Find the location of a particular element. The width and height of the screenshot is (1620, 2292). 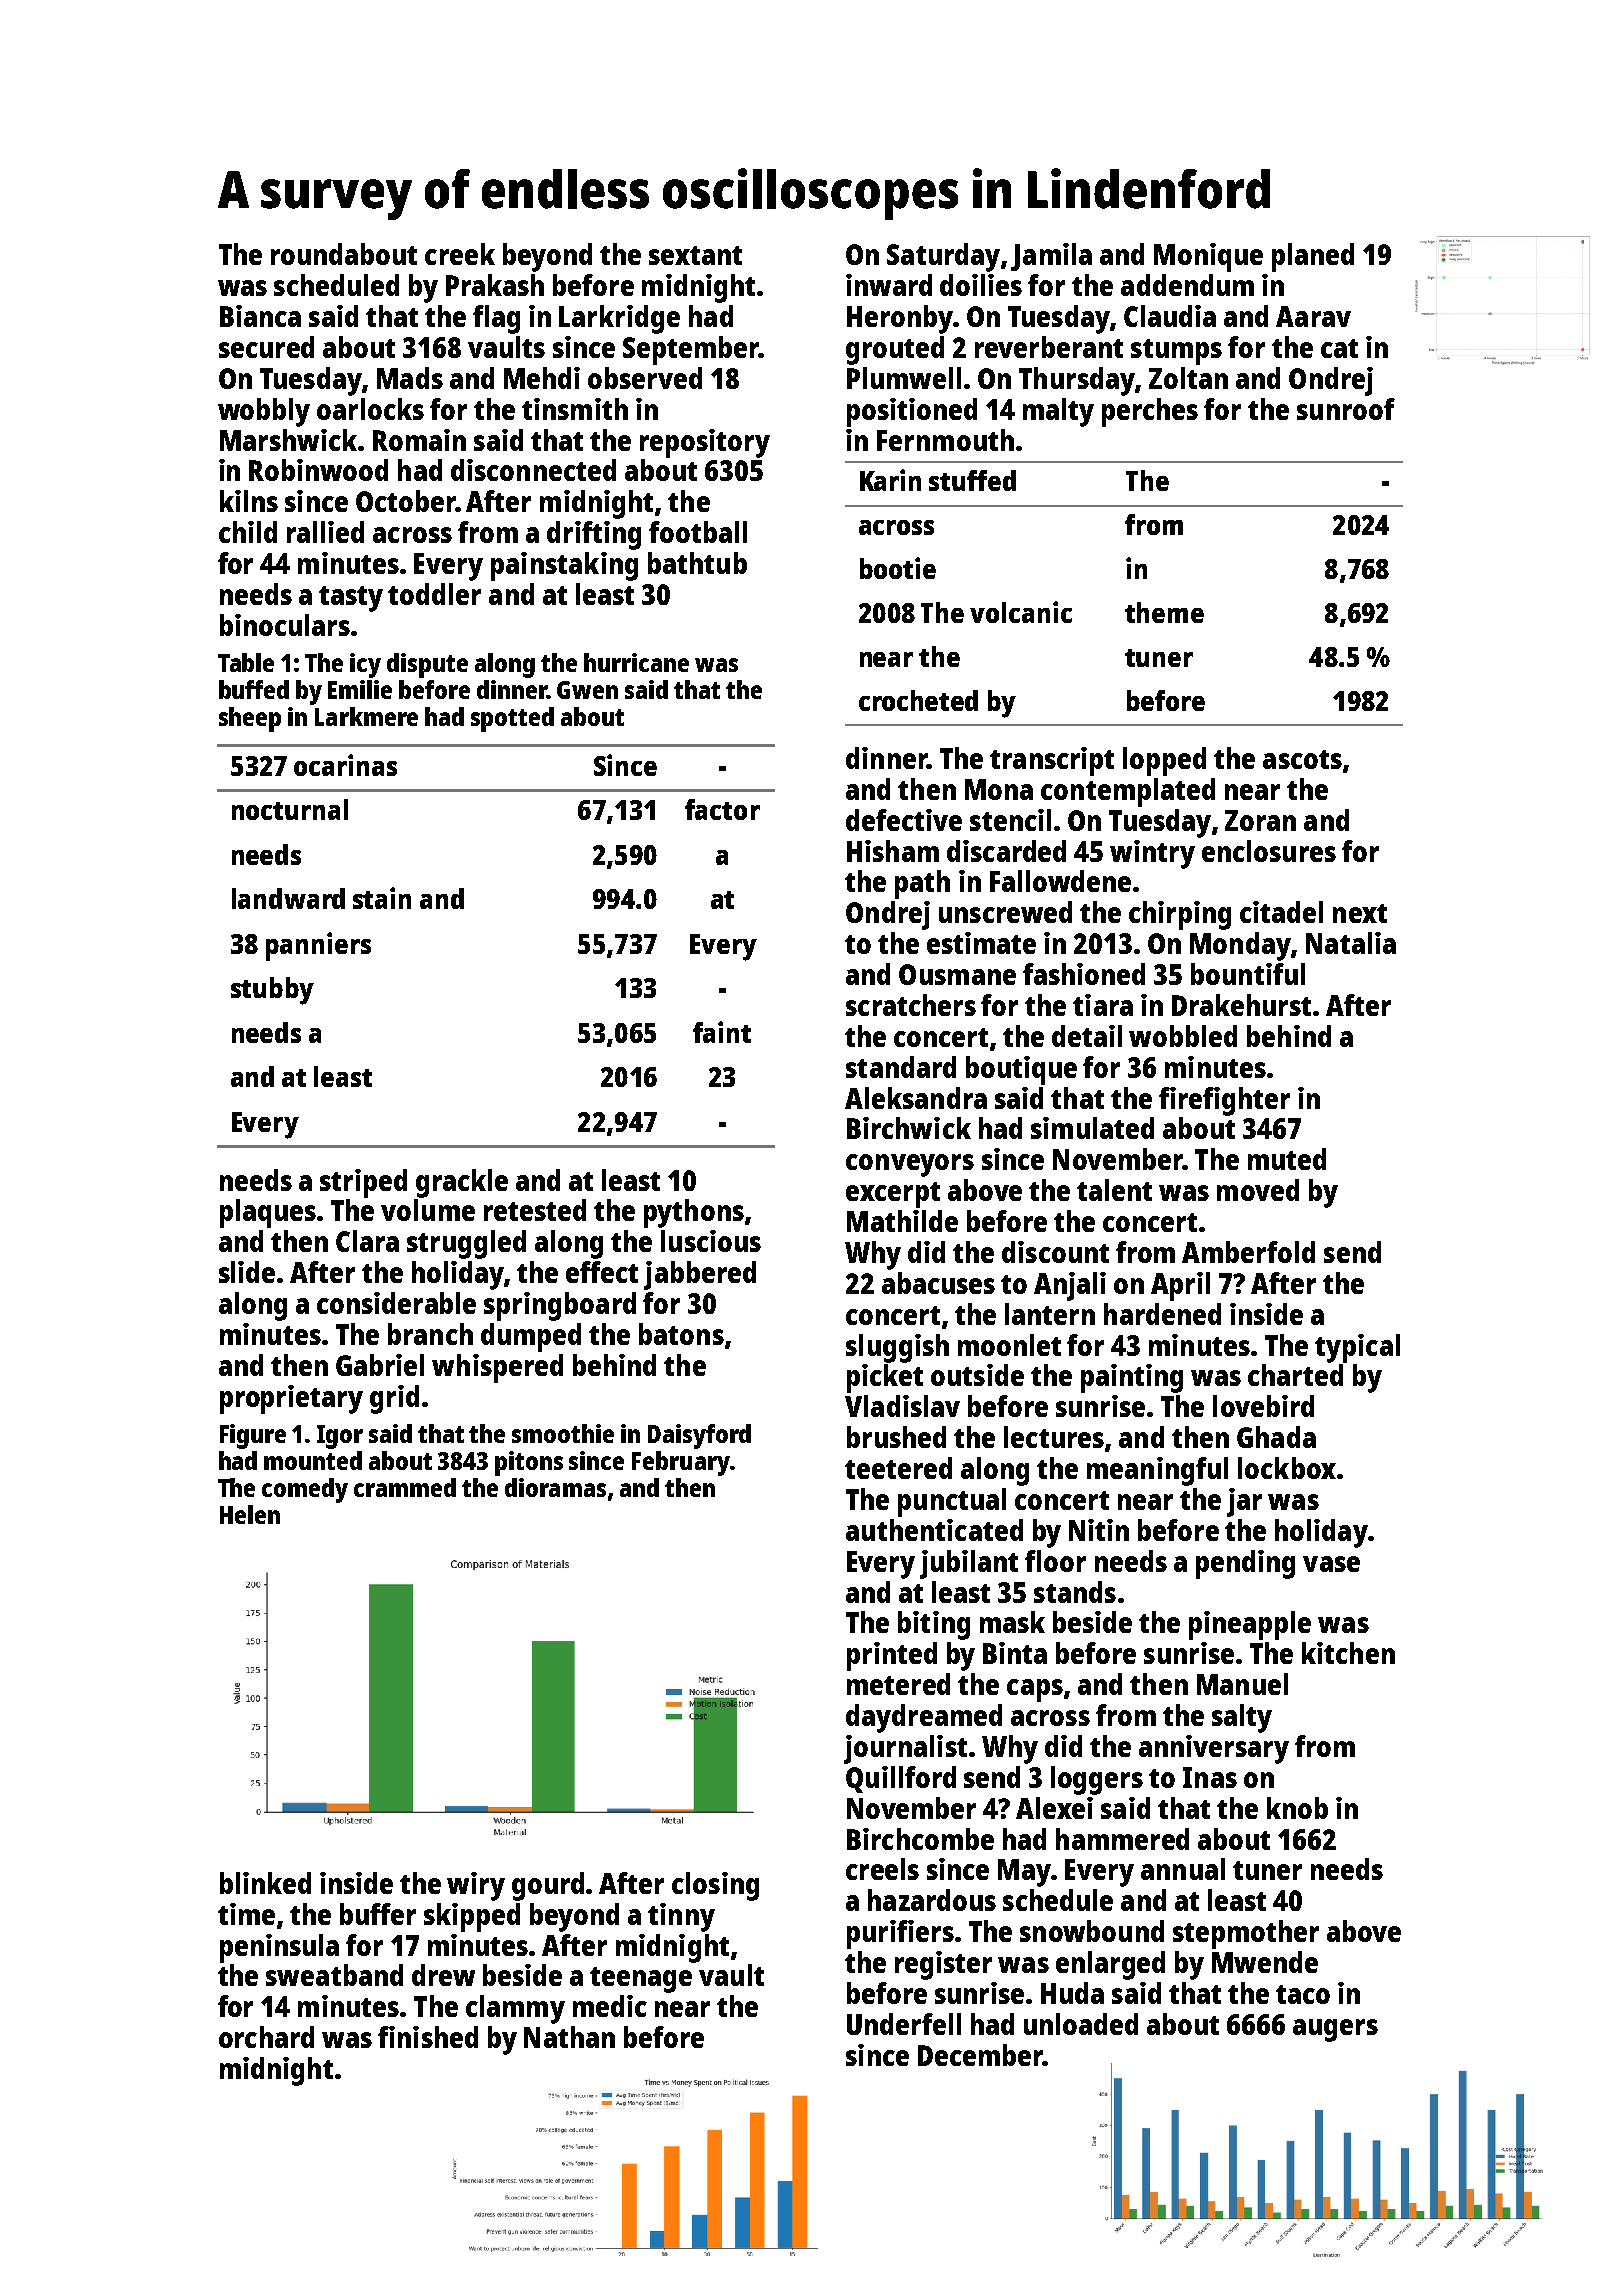

Robinwood is located at coordinates (318, 470).
